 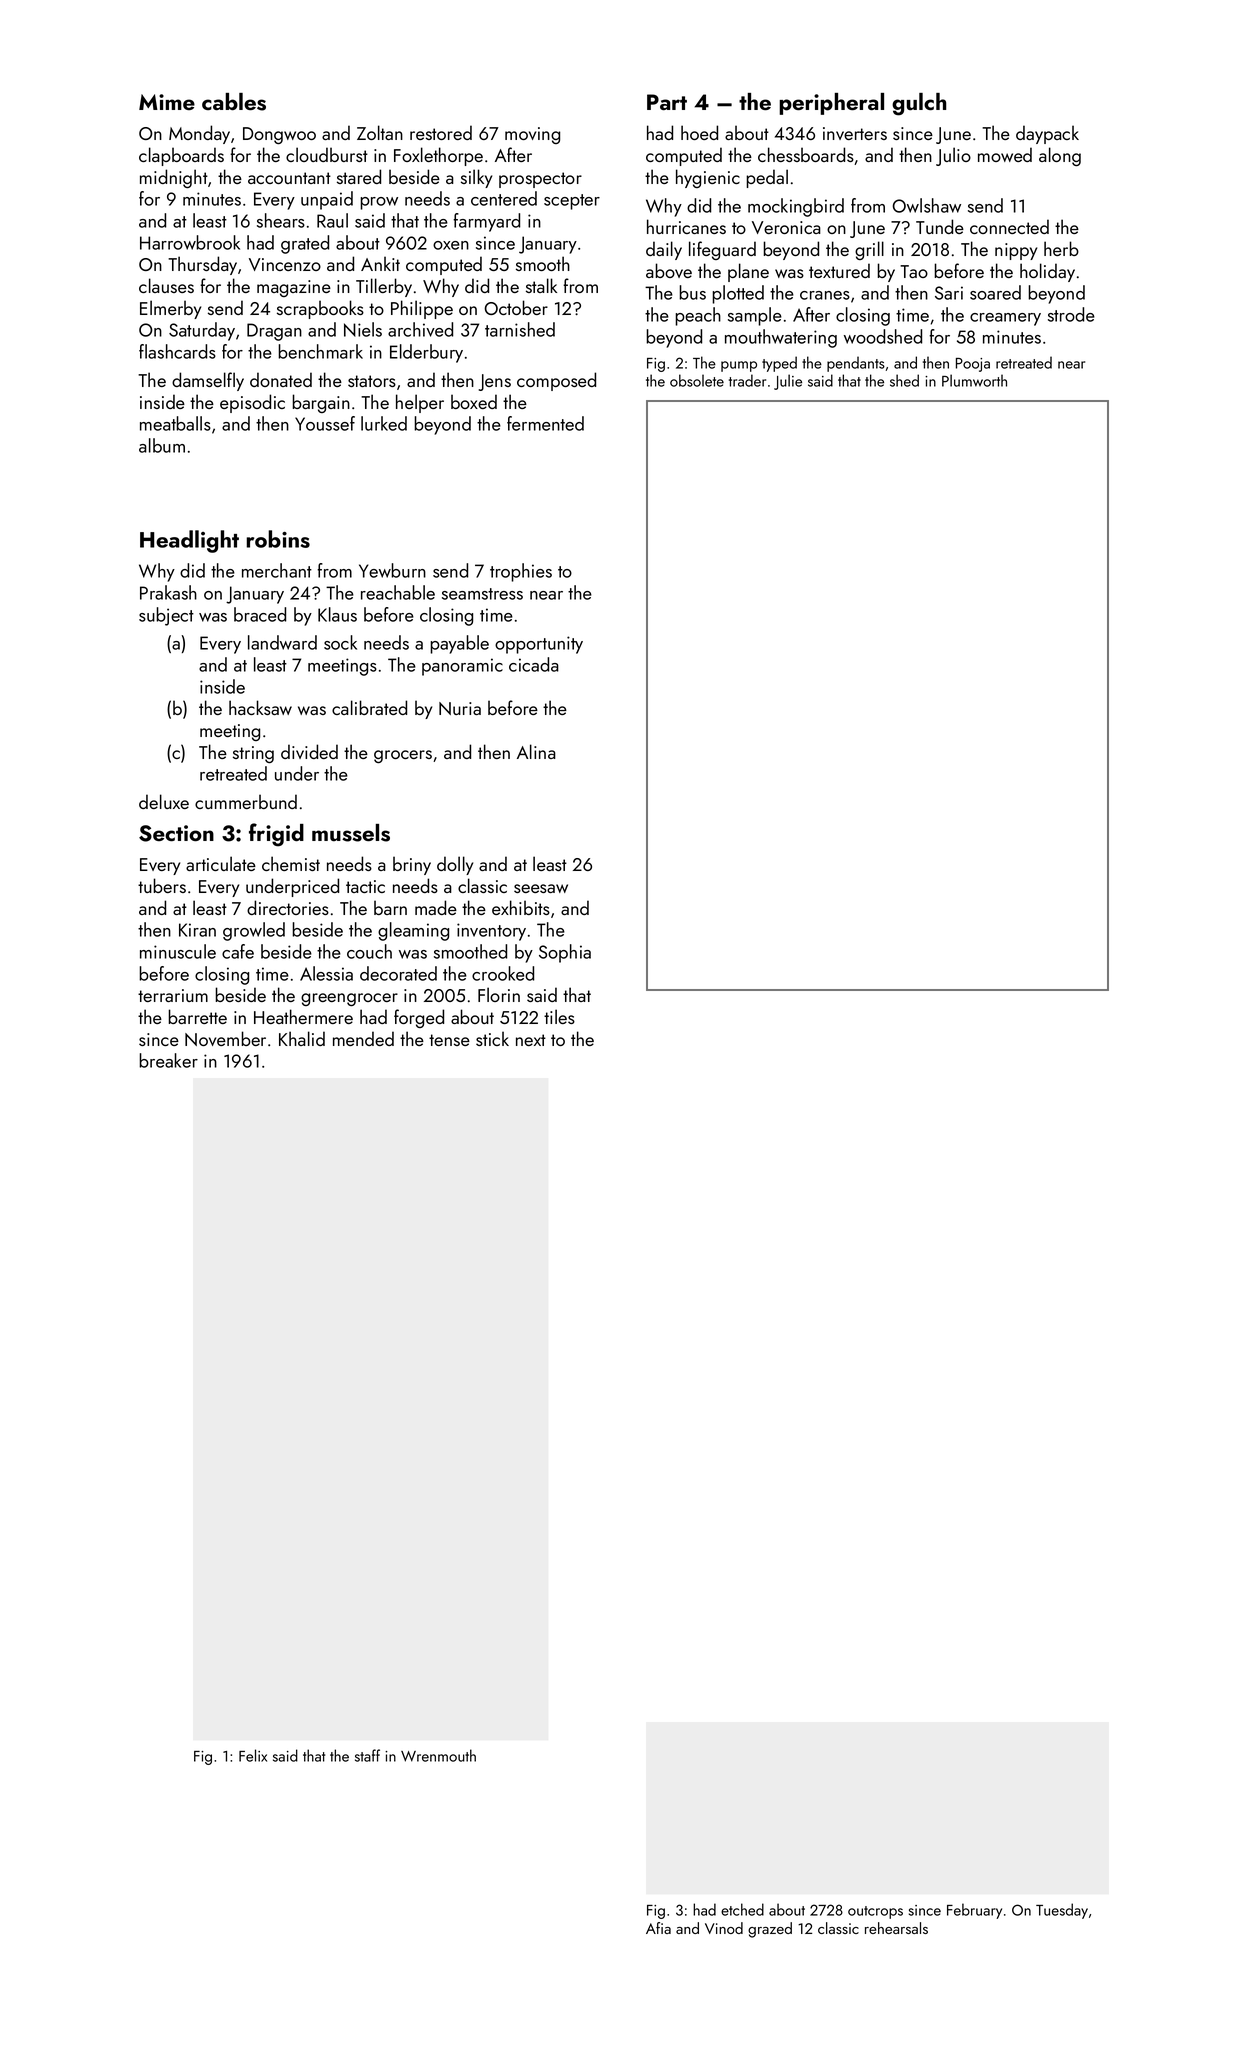 What do you see at coordinates (667, 102) in the screenshot?
I see `Part` at bounding box center [667, 102].
